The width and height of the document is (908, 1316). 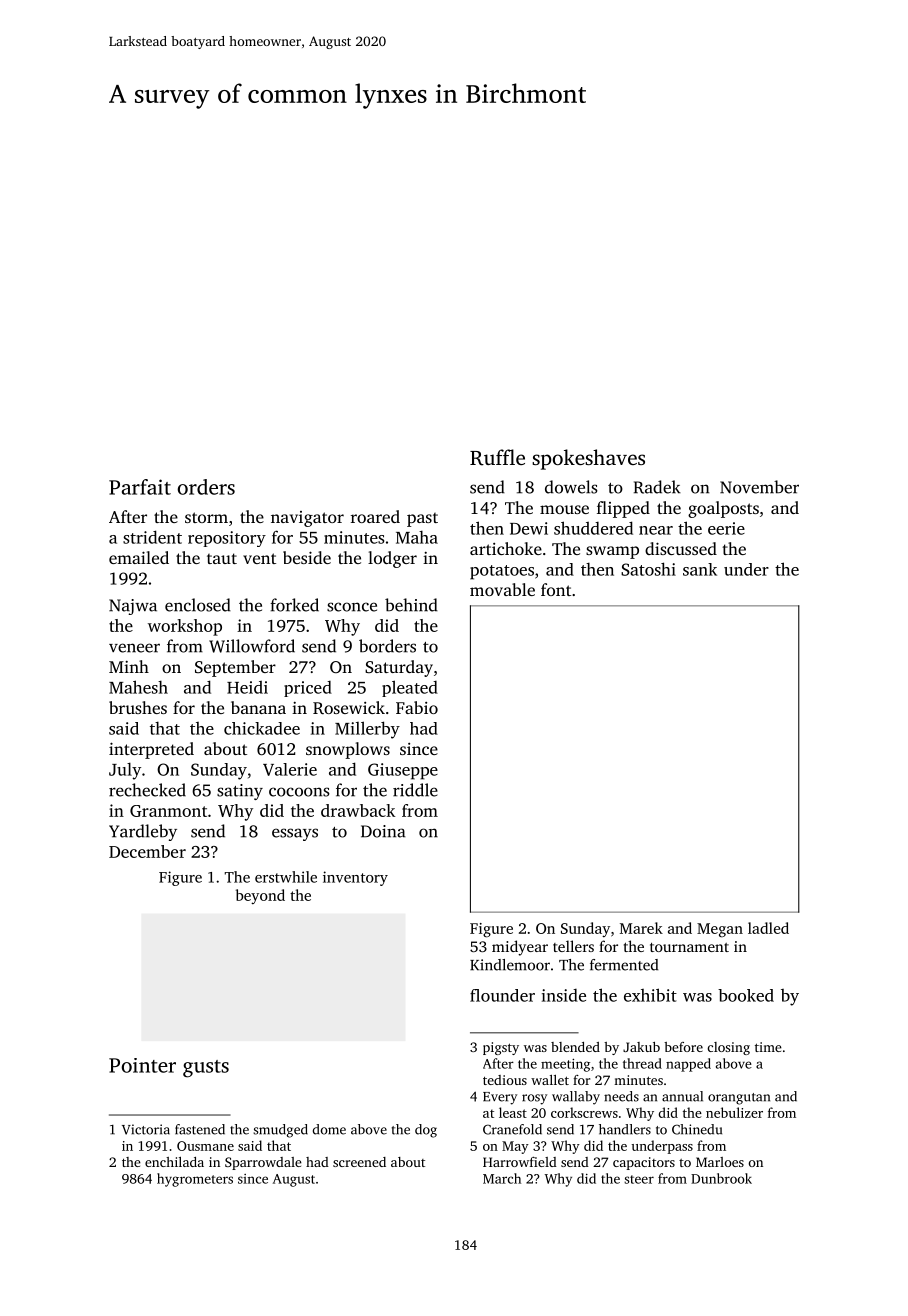 What do you see at coordinates (142, 1065) in the document?
I see `Pointer` at bounding box center [142, 1065].
